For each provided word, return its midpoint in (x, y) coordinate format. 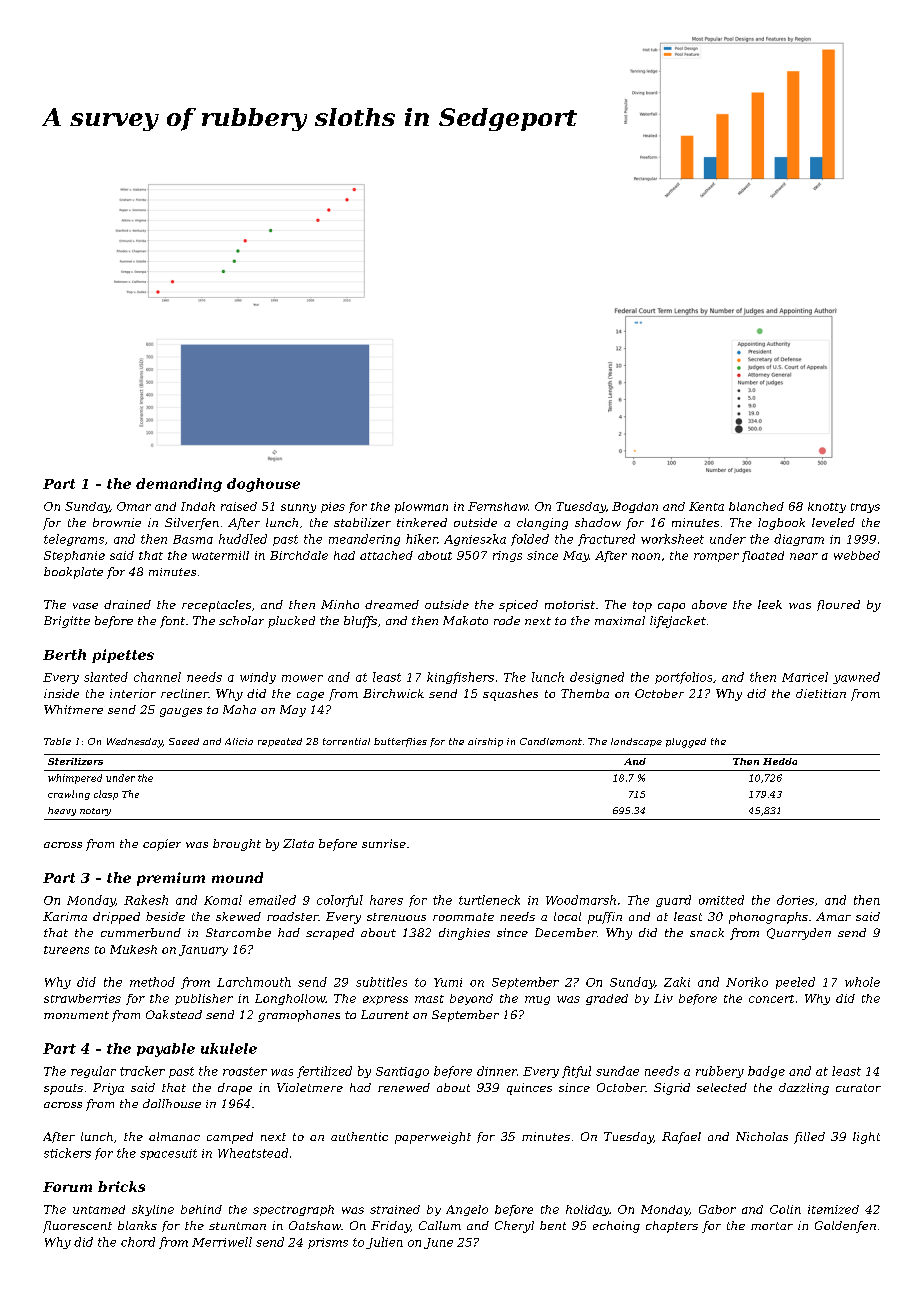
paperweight (433, 1138)
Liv (663, 998)
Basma (193, 539)
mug (537, 1000)
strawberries (82, 998)
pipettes (123, 656)
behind (201, 1209)
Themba (585, 693)
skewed (238, 916)
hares (386, 900)
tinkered (422, 522)
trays (865, 508)
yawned (856, 678)
